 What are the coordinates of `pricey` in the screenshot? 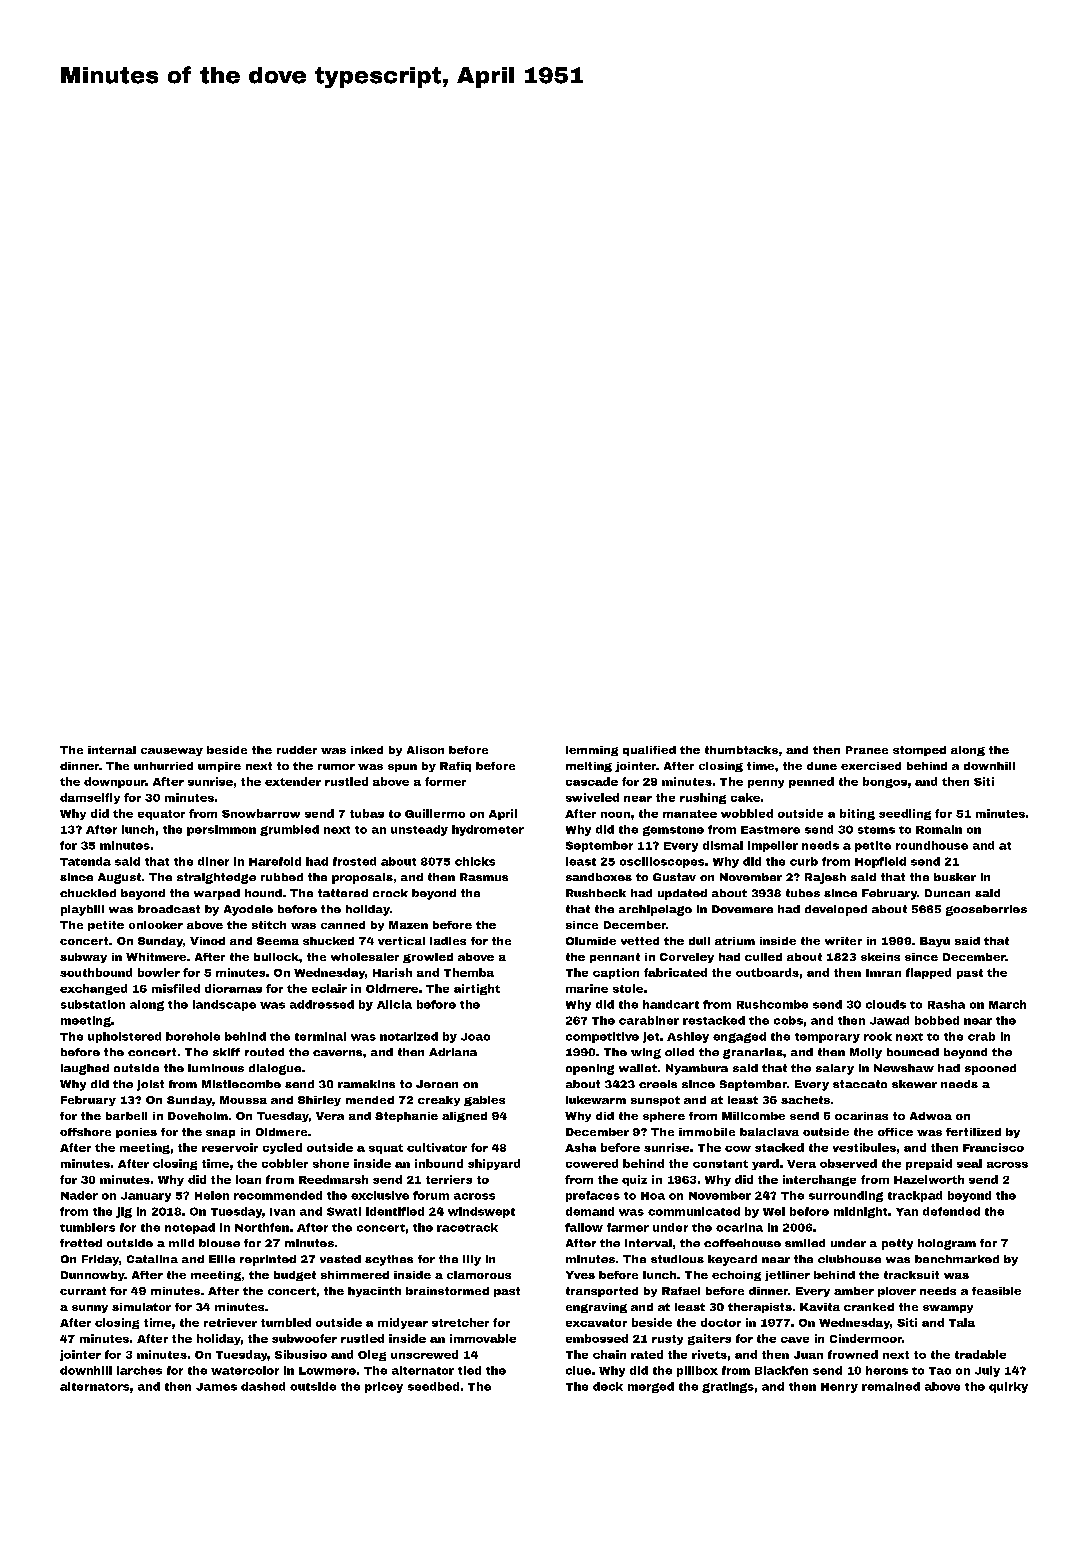 It's located at (384, 1387).
